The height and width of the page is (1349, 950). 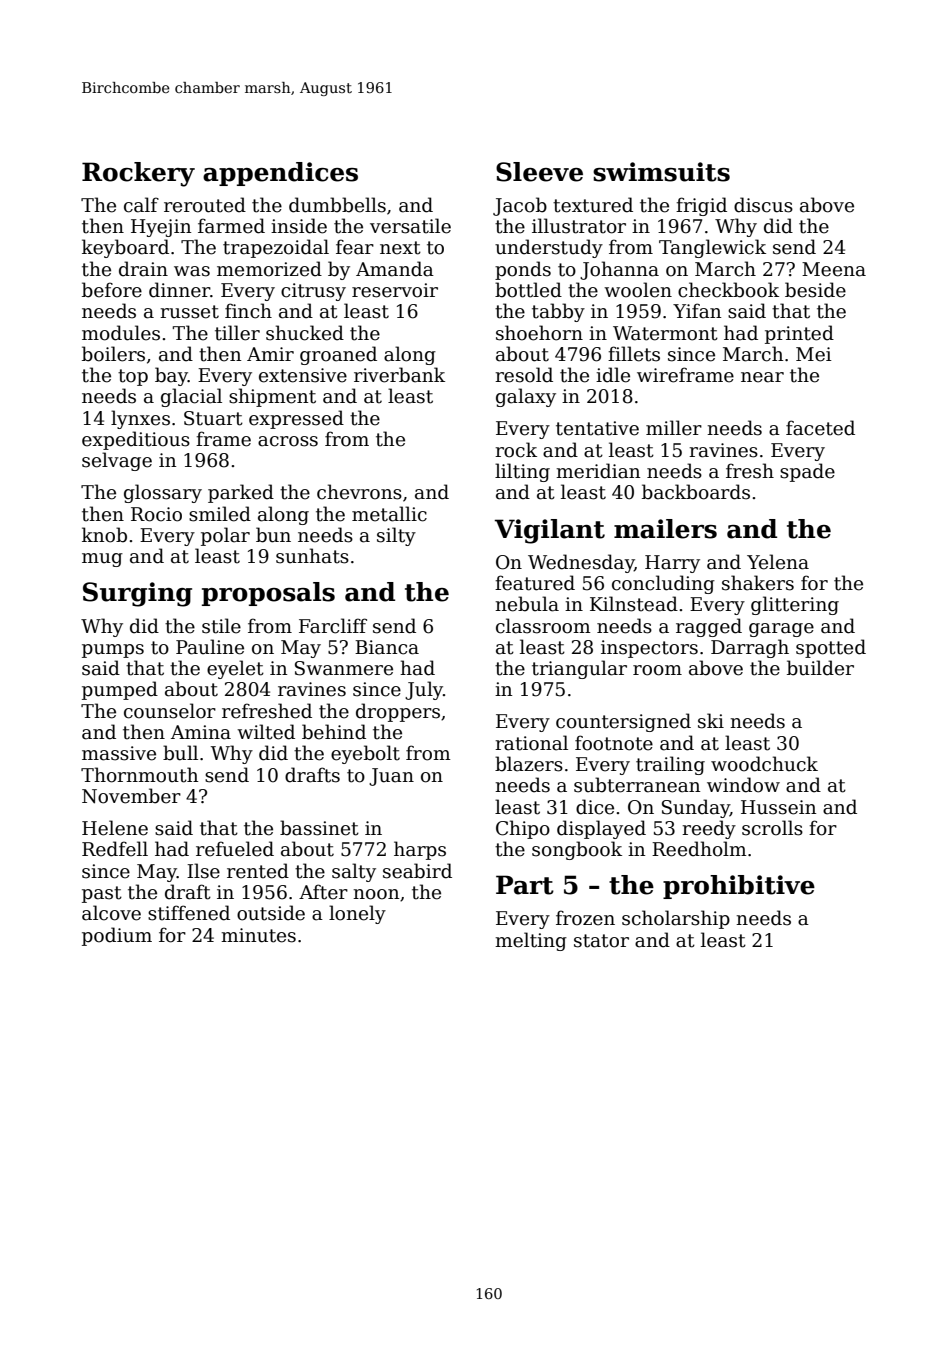 What do you see at coordinates (399, 375) in the page?
I see `riverbank` at bounding box center [399, 375].
